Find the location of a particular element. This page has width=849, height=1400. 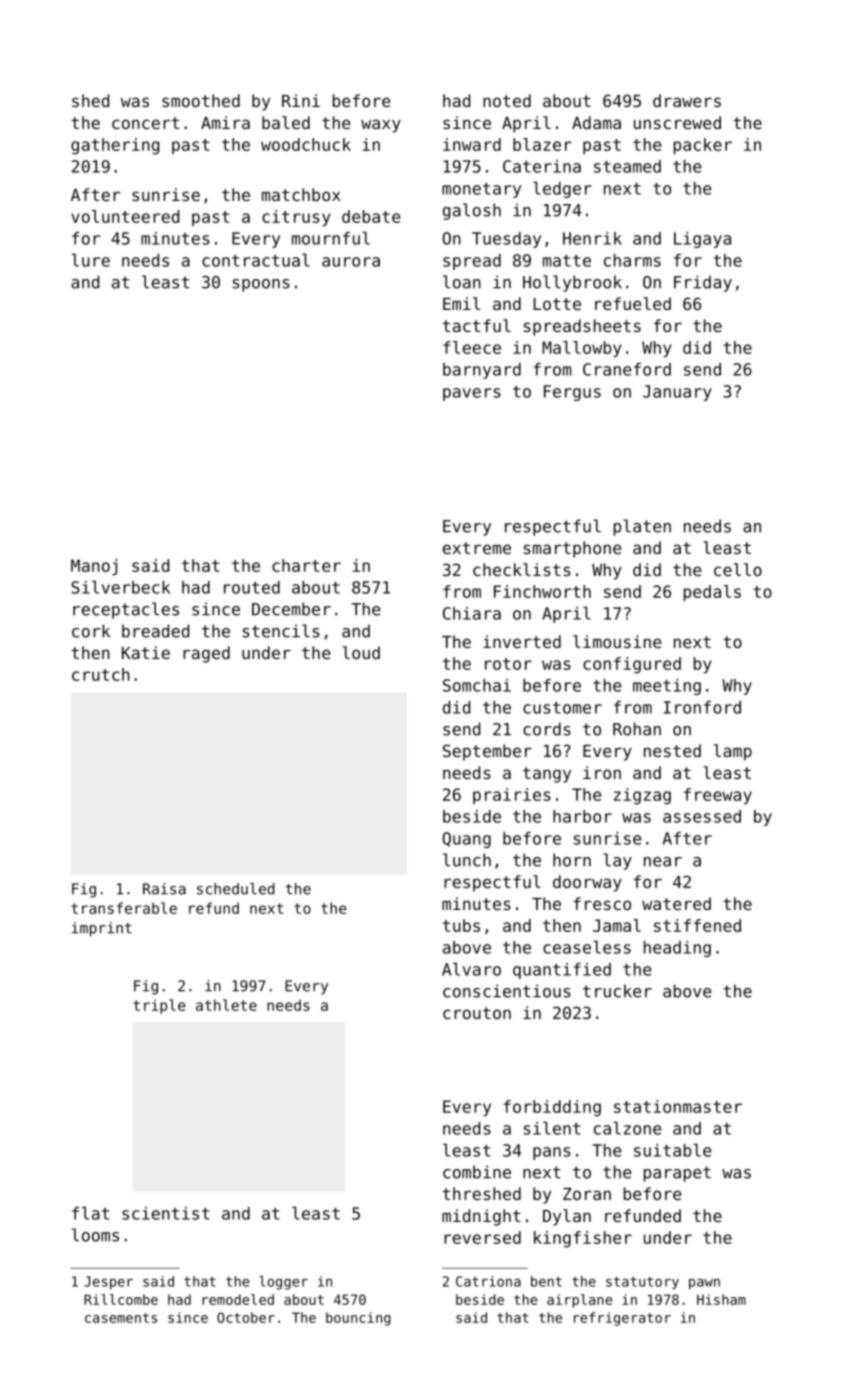

bouncing is located at coordinates (358, 1319).
